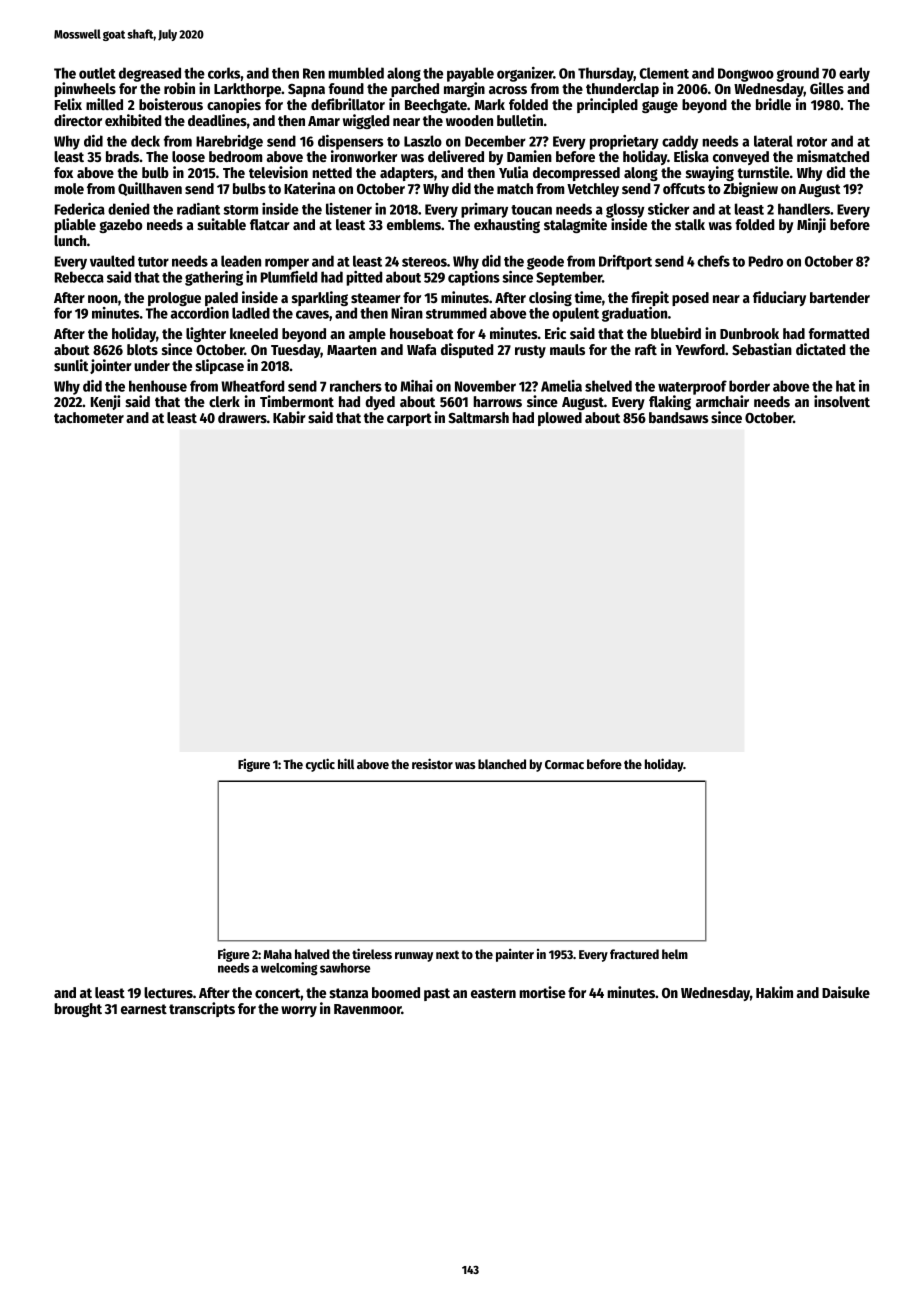 The height and width of the page is (1308, 924). I want to click on Pedro, so click(766, 261).
